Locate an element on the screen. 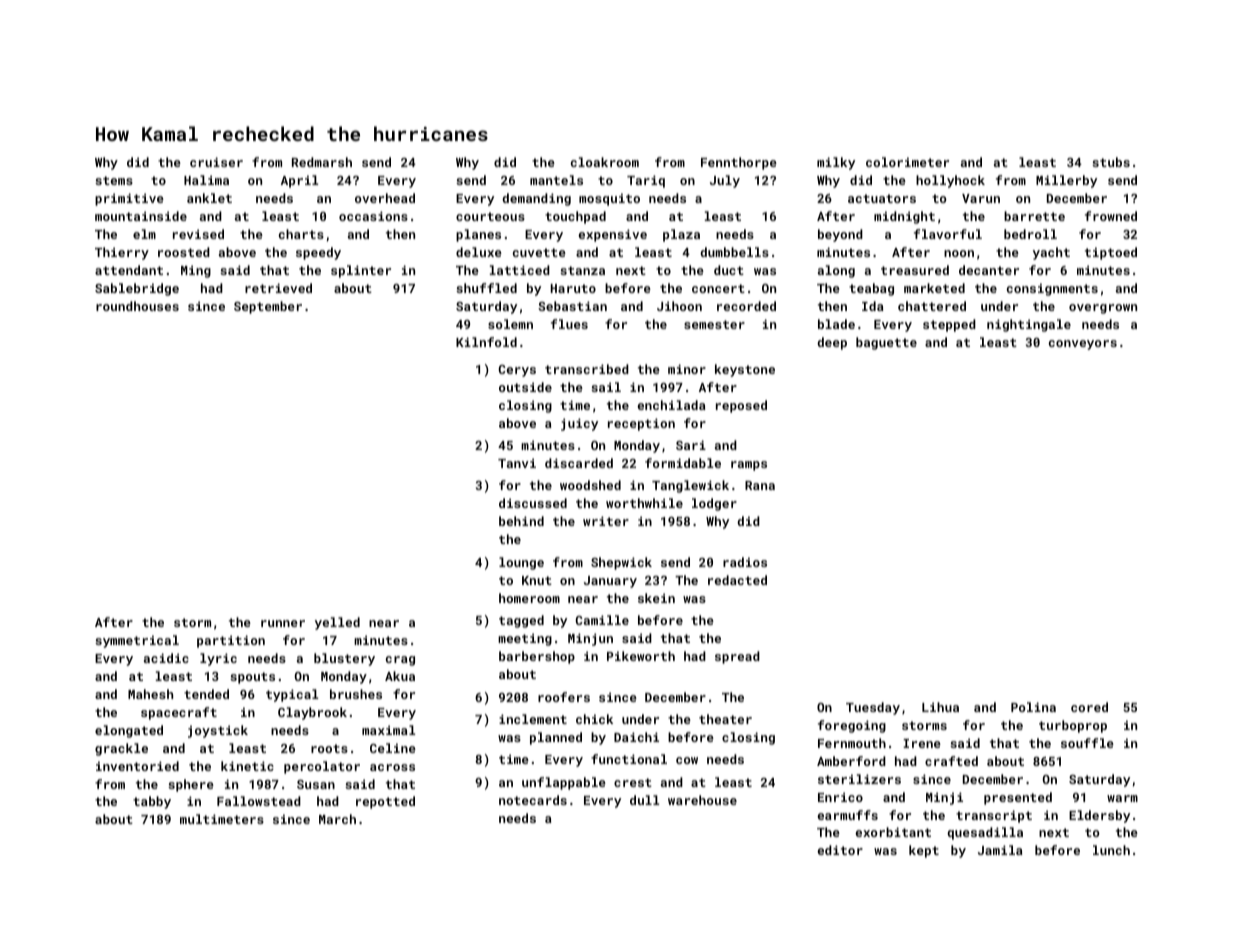  elm is located at coordinates (144, 234).
